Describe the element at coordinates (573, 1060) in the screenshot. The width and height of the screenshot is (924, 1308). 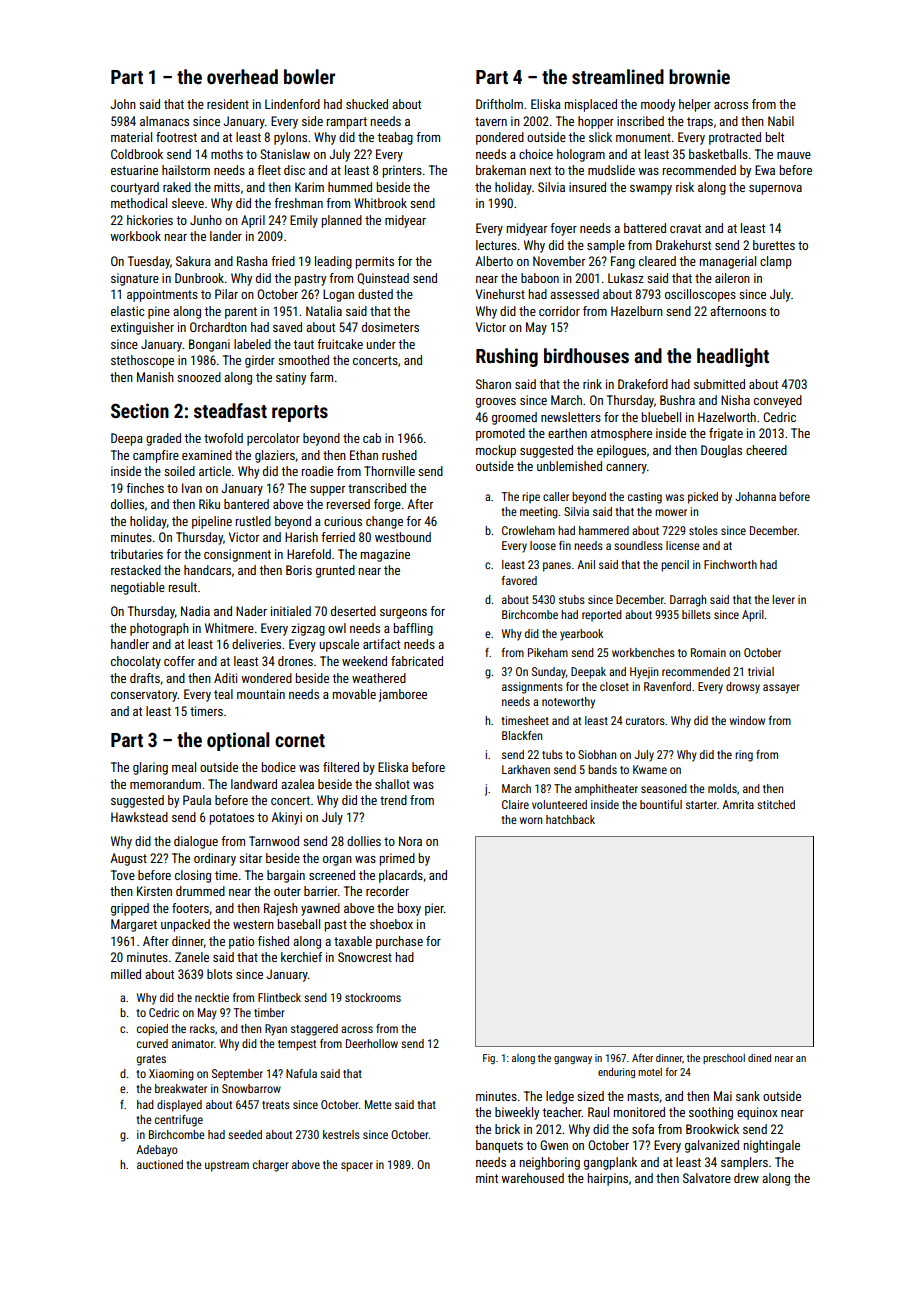
I see `gangway` at that location.
